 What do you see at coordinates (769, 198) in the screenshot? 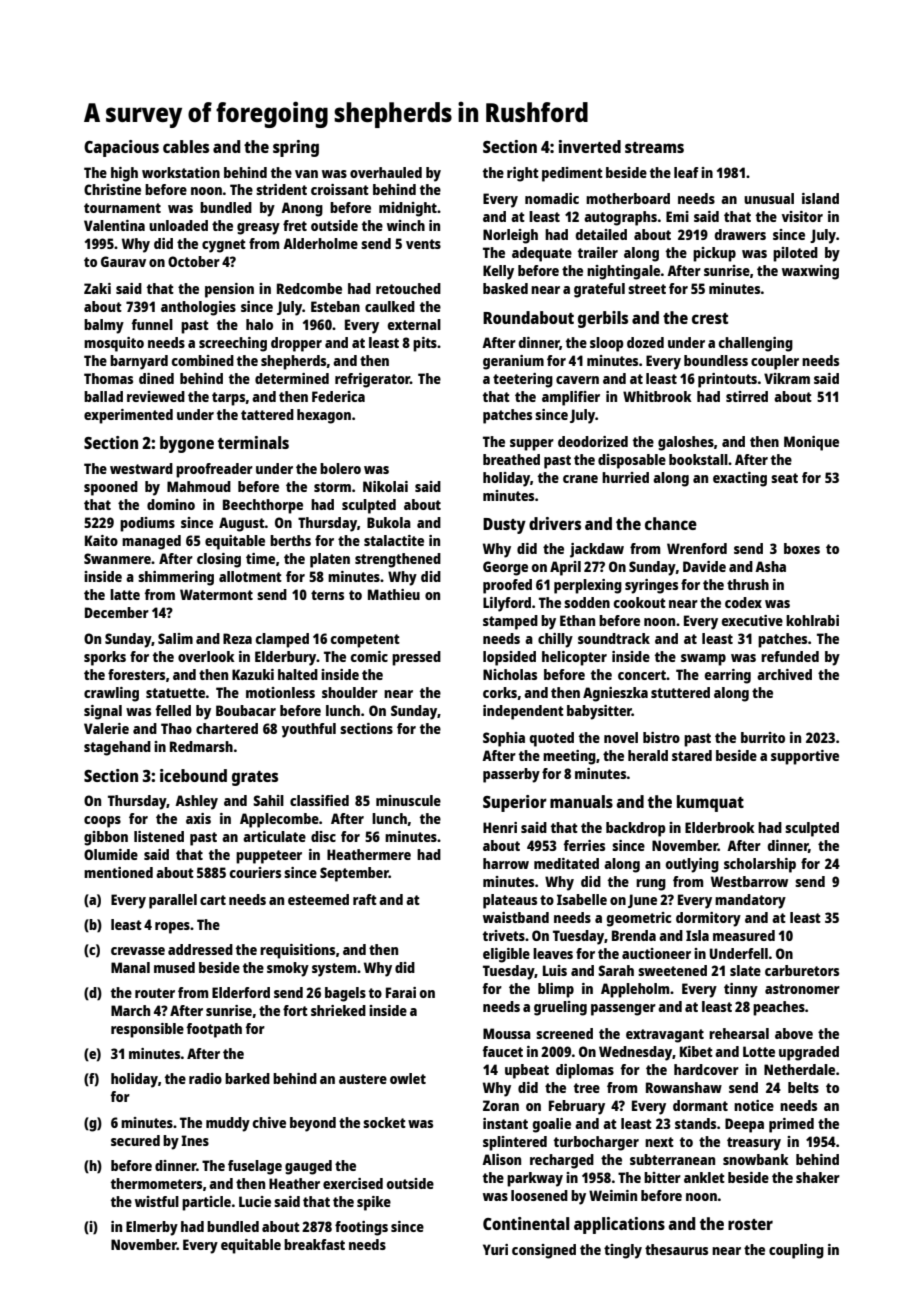
I see `unusual` at bounding box center [769, 198].
